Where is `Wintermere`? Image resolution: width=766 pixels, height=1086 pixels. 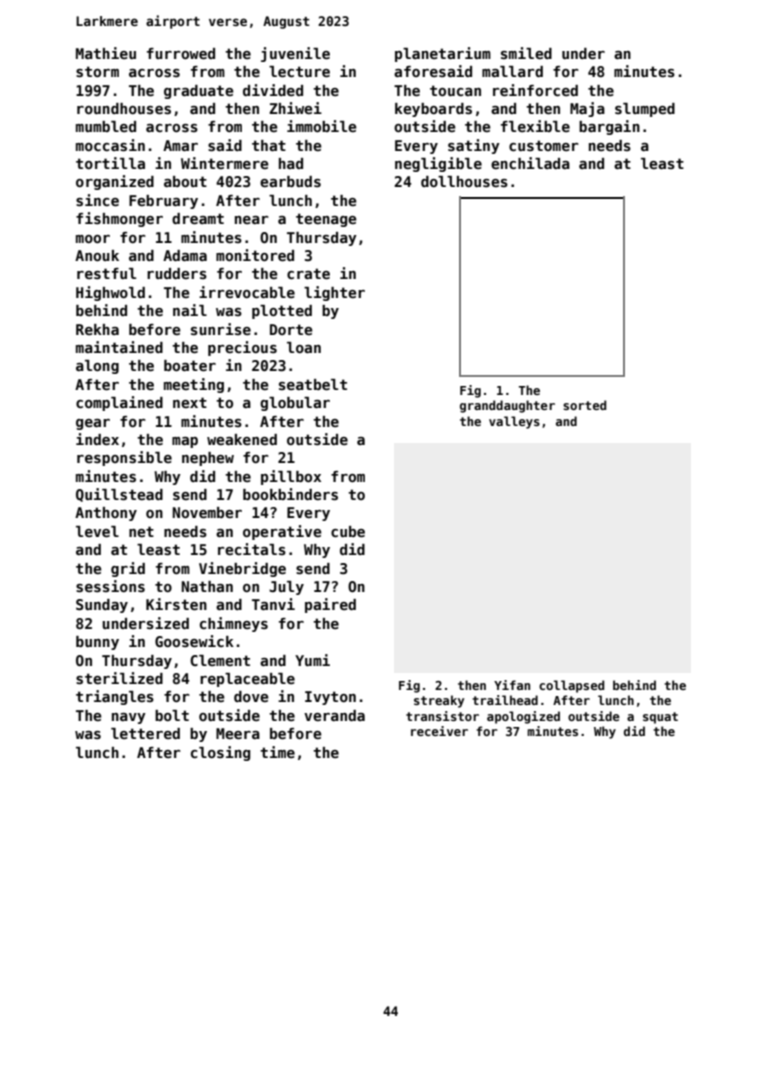 Wintermere is located at coordinates (225, 163).
